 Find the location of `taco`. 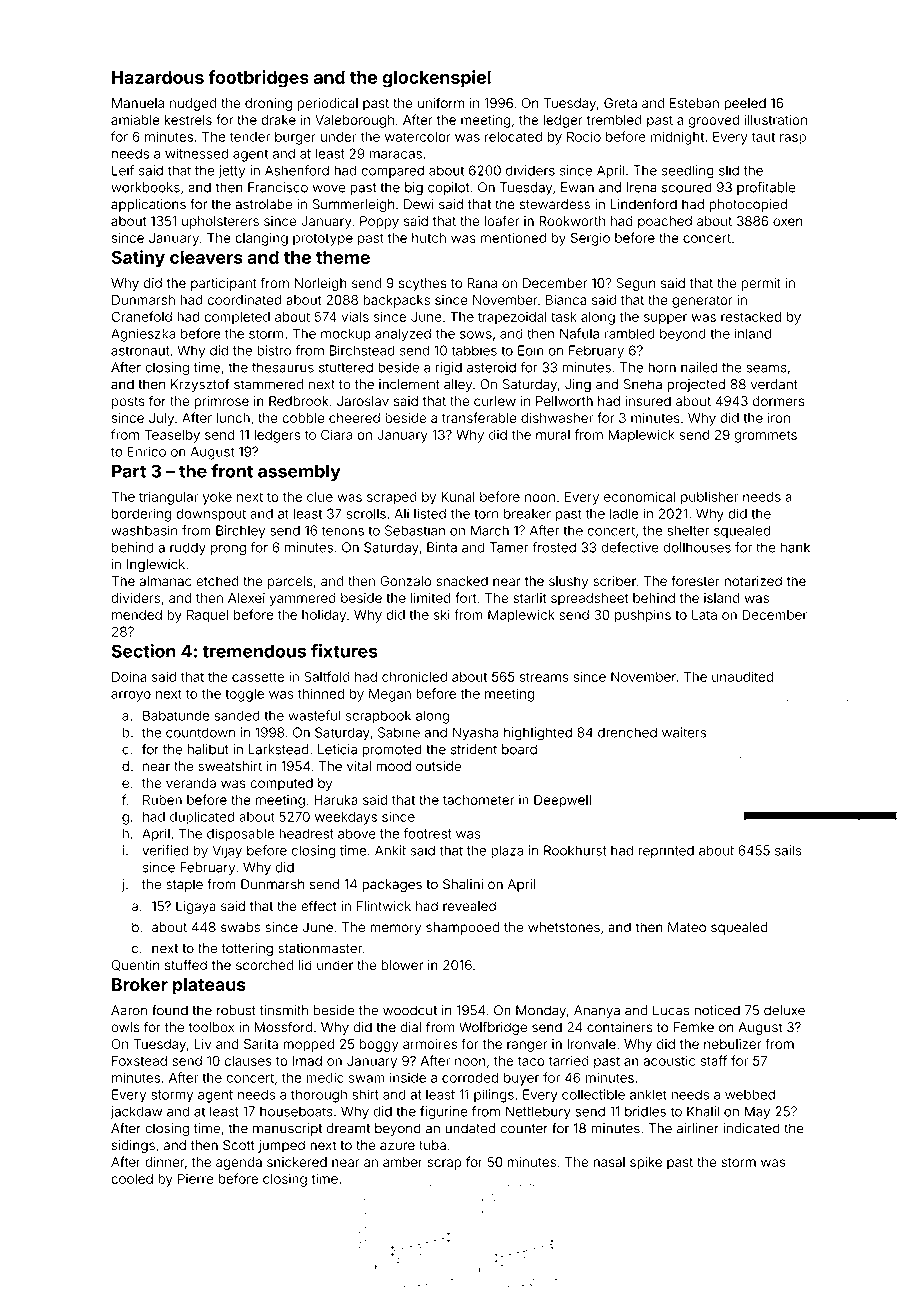

taco is located at coordinates (531, 1061).
